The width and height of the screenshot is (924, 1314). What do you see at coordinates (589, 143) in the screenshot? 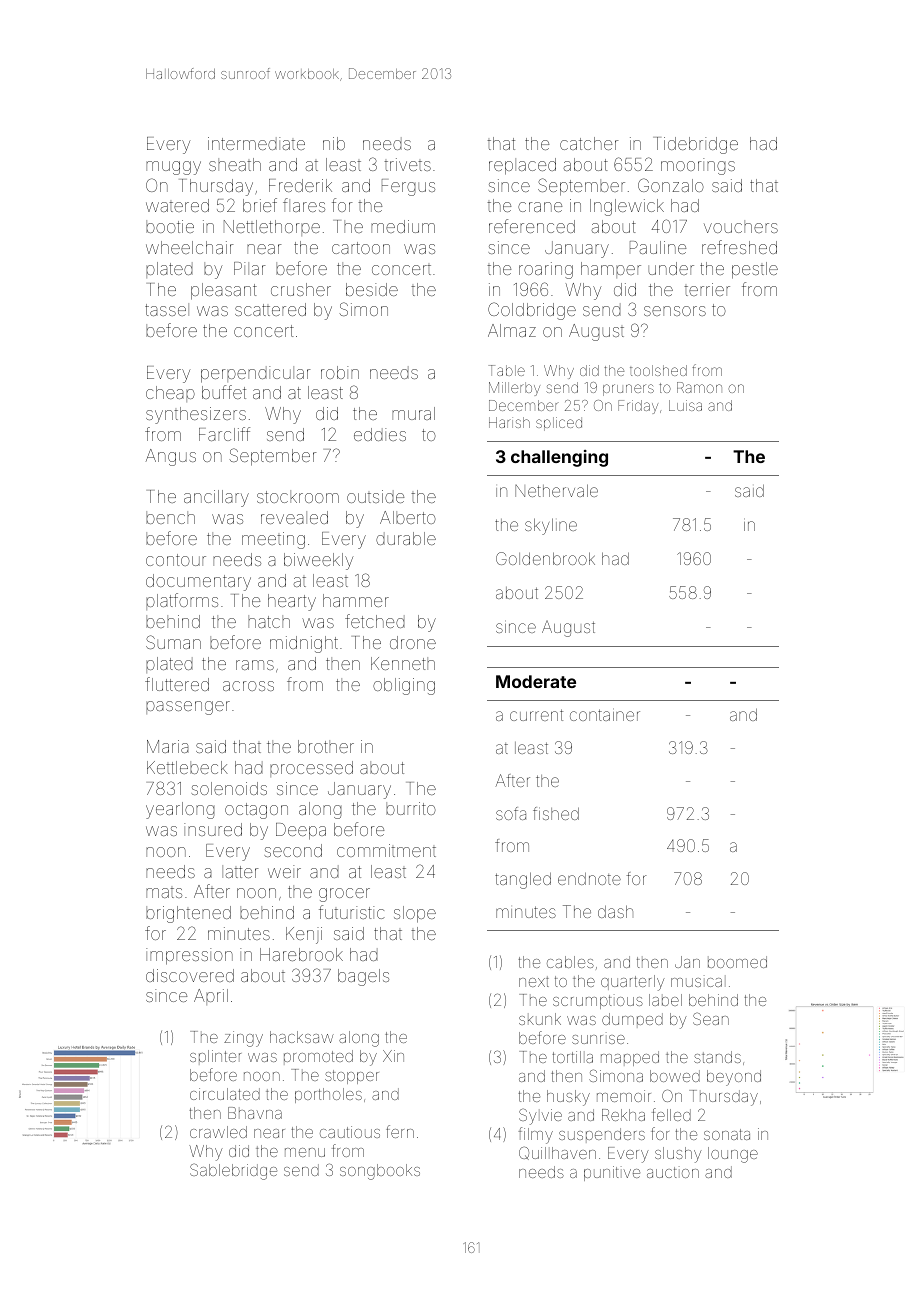
I see `catcher` at bounding box center [589, 143].
